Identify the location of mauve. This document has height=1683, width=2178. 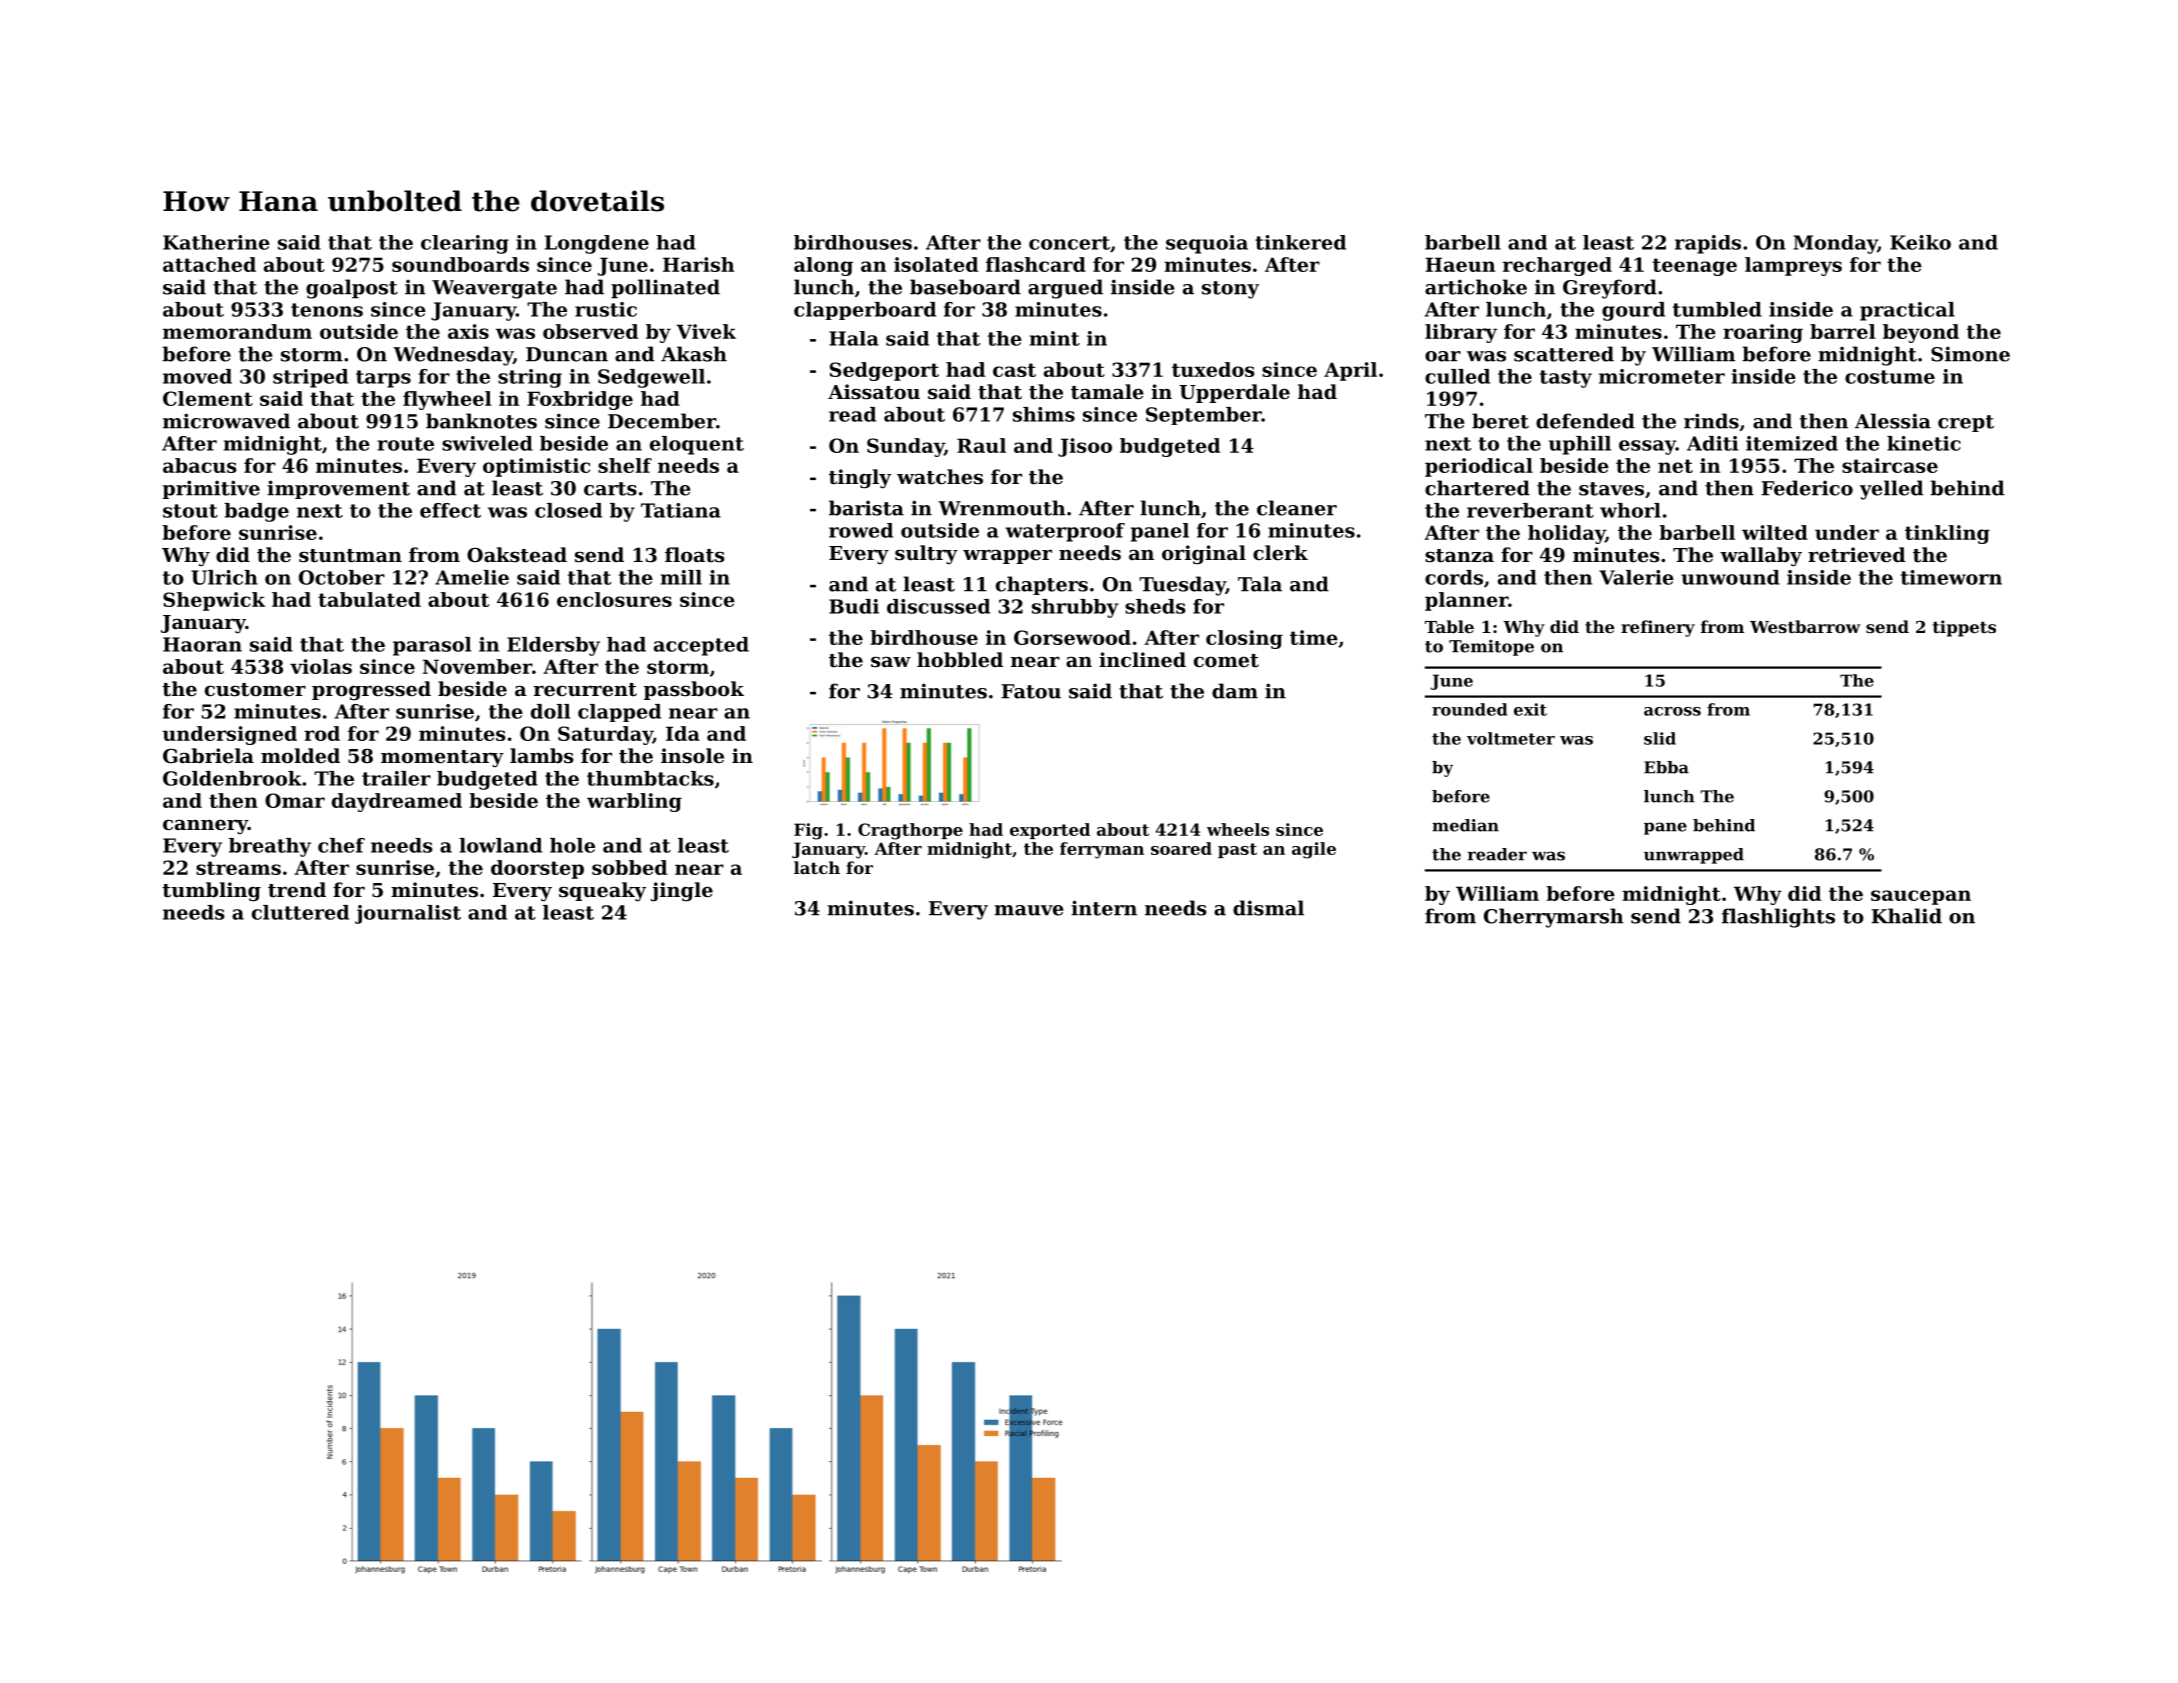
(1028, 910).
